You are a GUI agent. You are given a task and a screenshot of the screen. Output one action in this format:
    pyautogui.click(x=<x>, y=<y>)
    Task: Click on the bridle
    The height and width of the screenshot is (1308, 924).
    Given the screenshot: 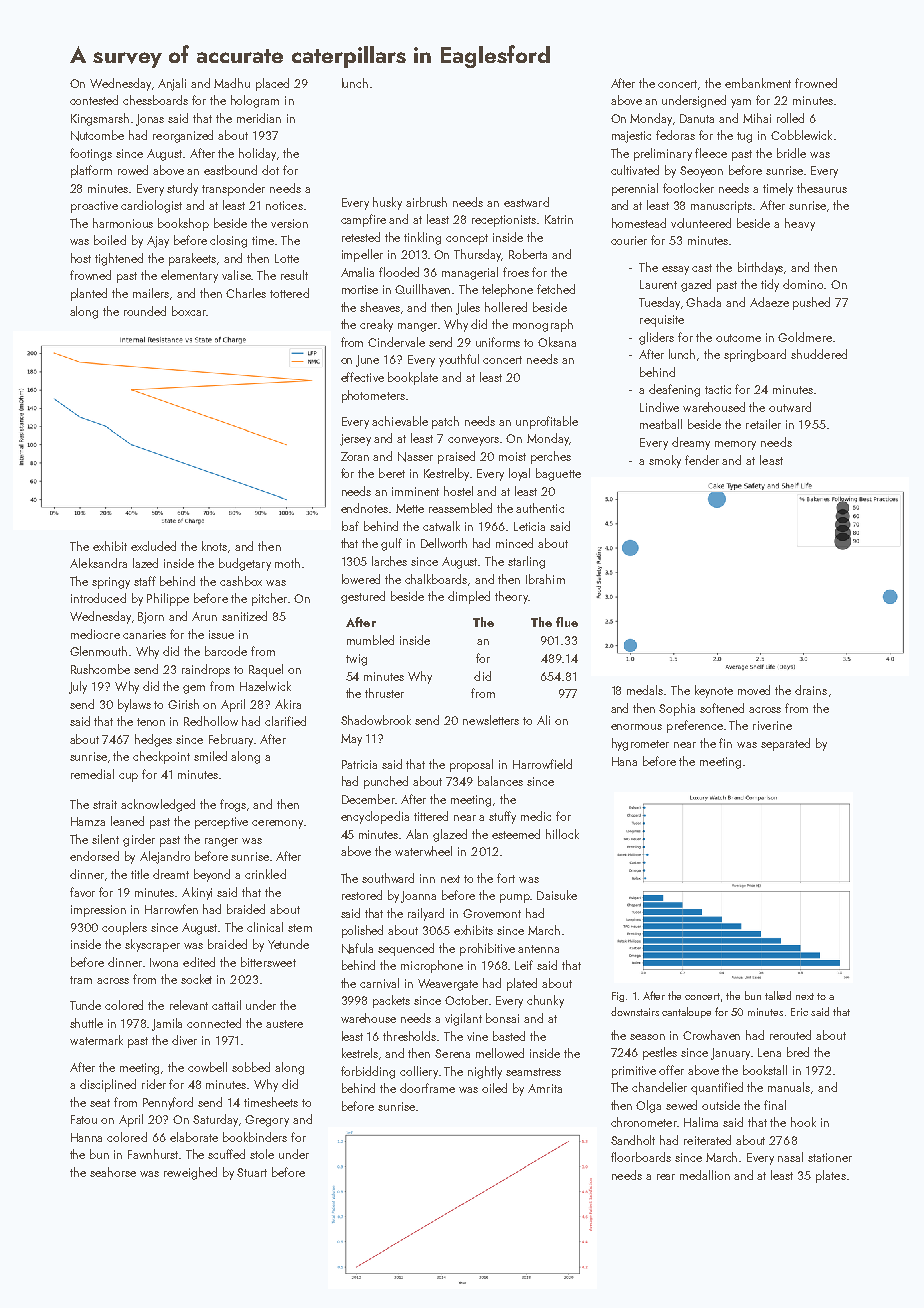 What is the action you would take?
    pyautogui.click(x=791, y=153)
